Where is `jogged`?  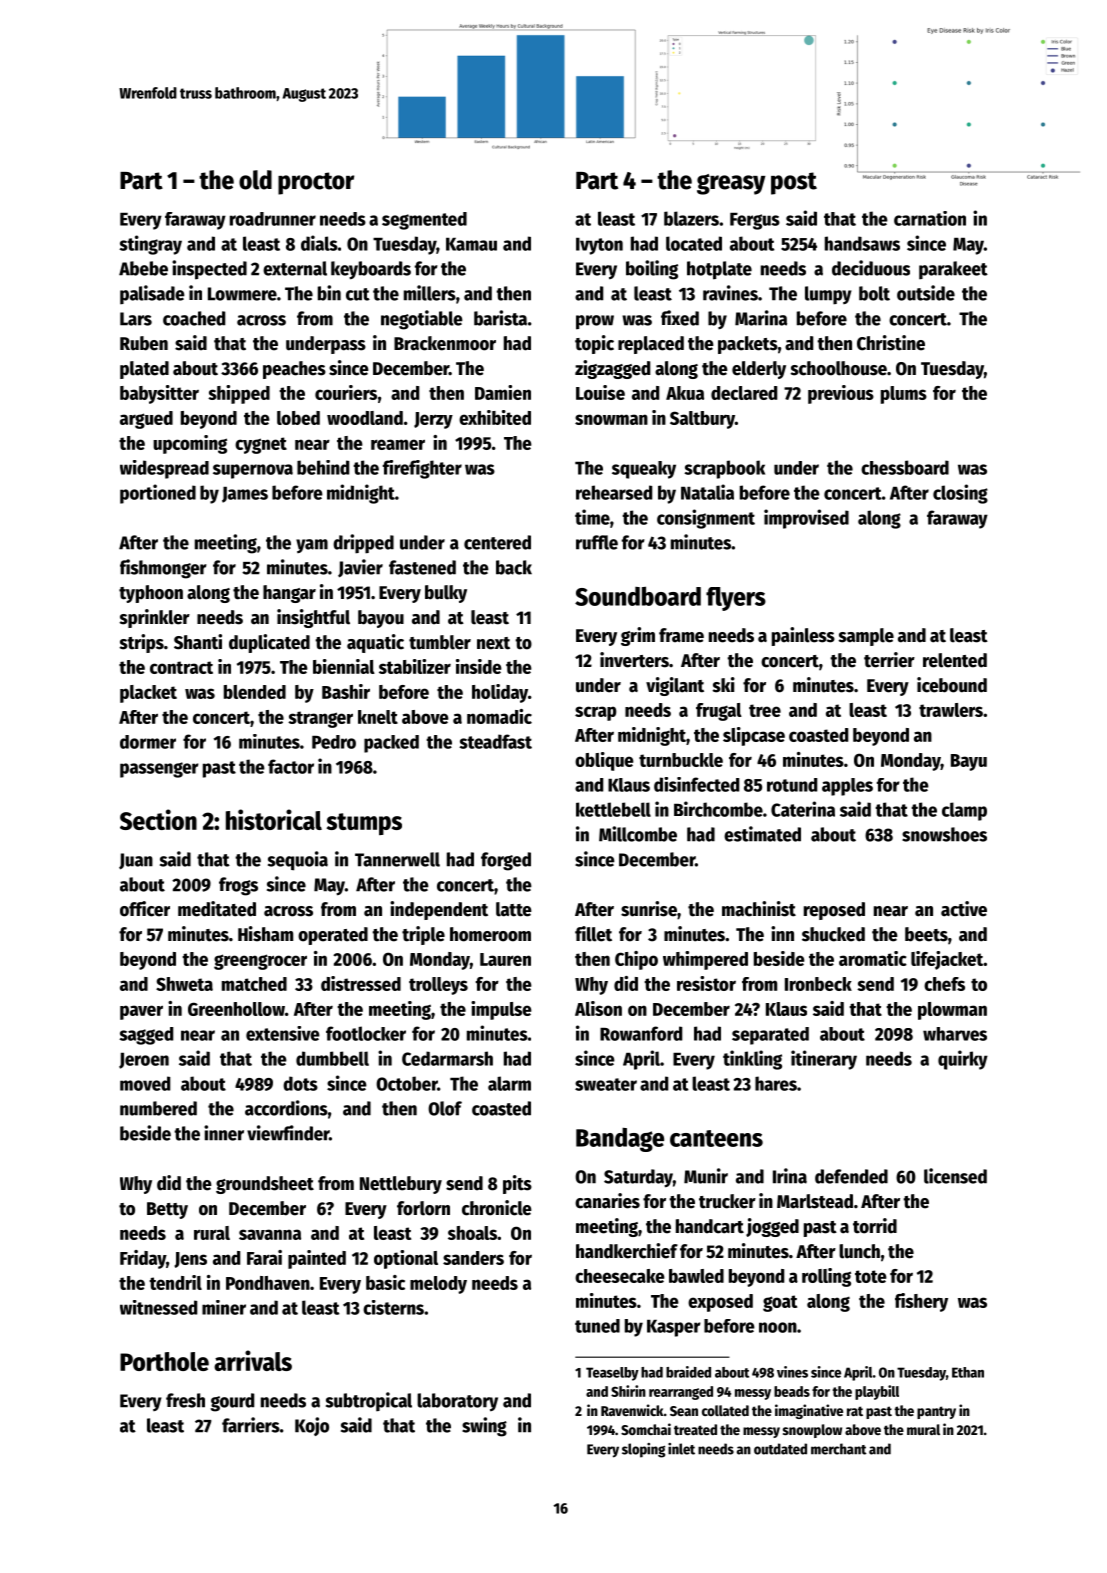
jogged is located at coordinates (772, 1227).
